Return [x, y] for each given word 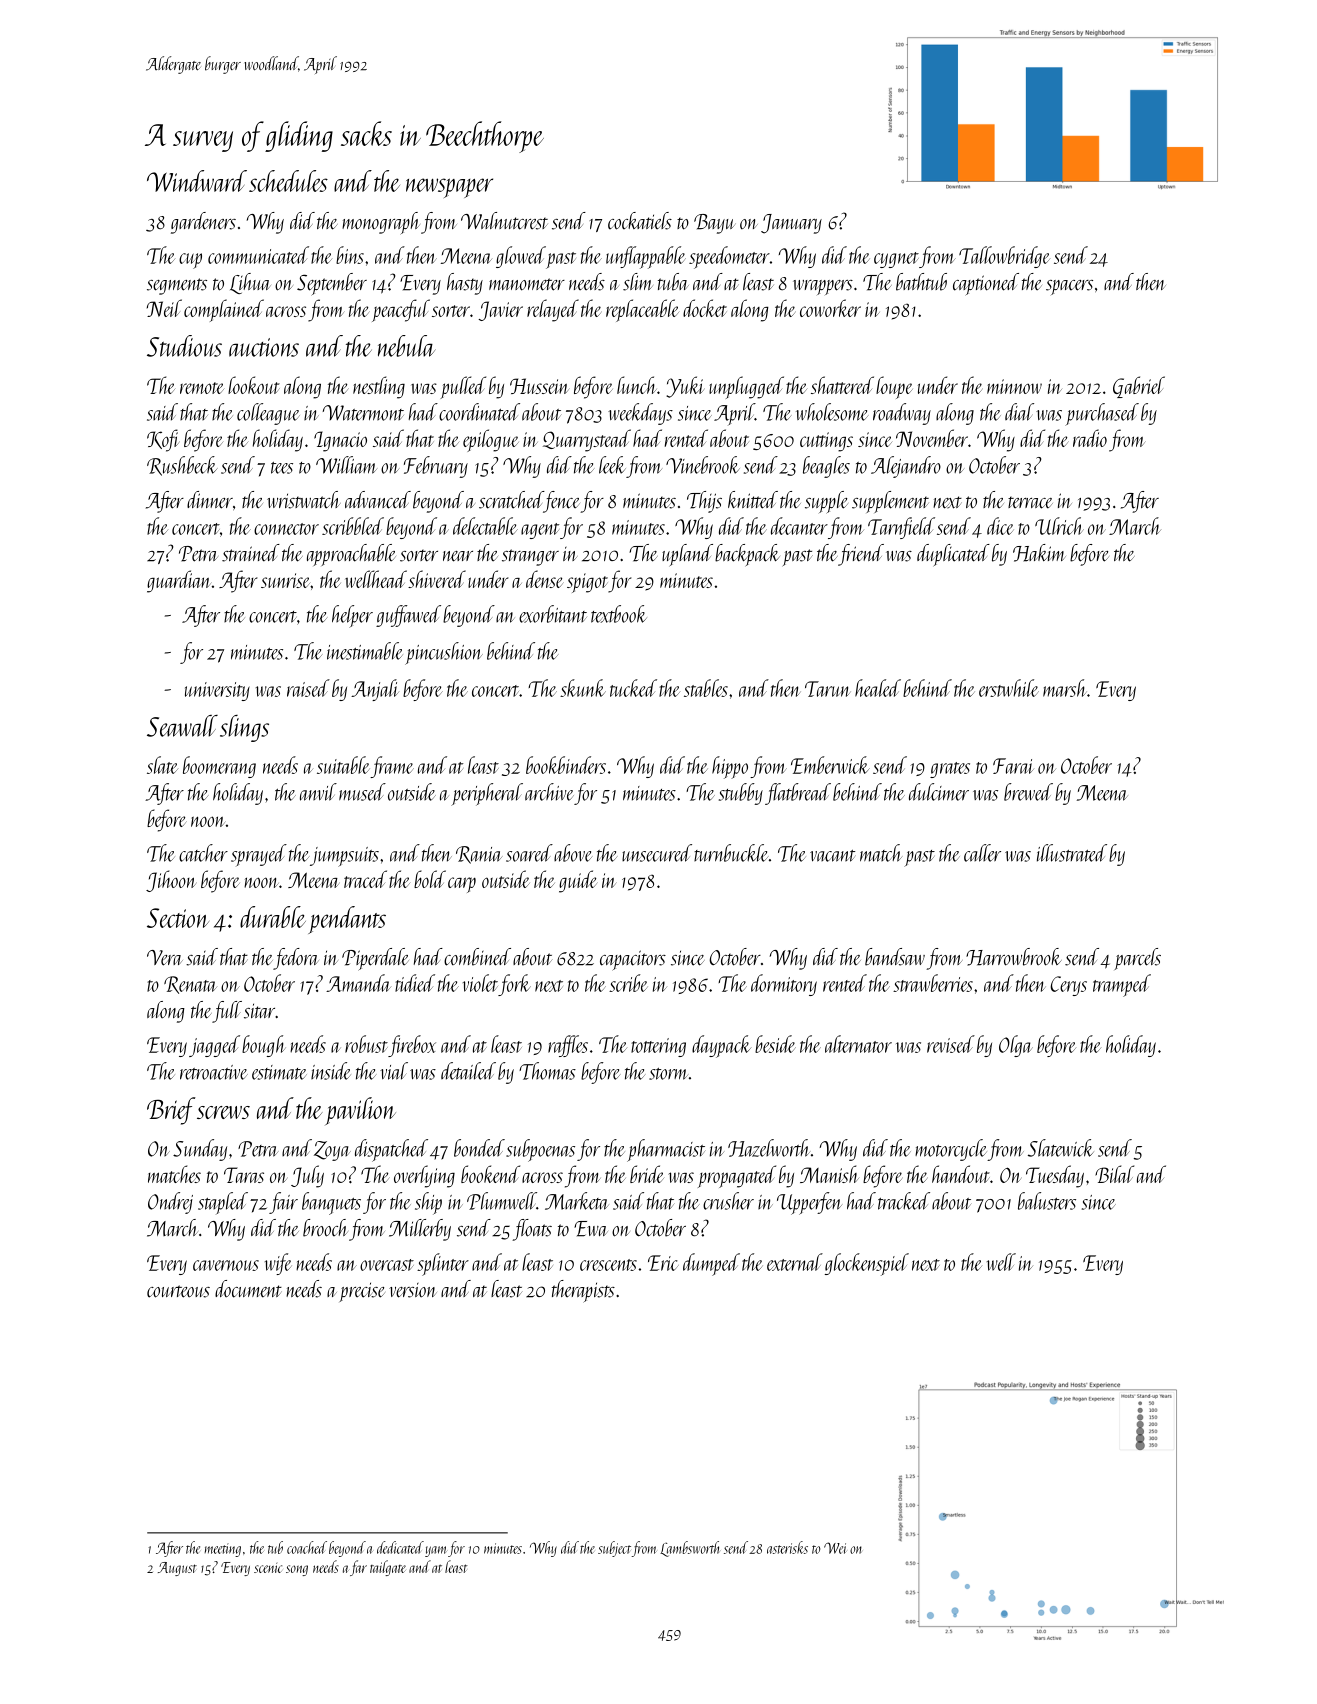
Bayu [715, 224]
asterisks [787, 1547]
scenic [268, 1568]
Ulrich [1059, 526]
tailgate [388, 1568]
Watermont [363, 413]
